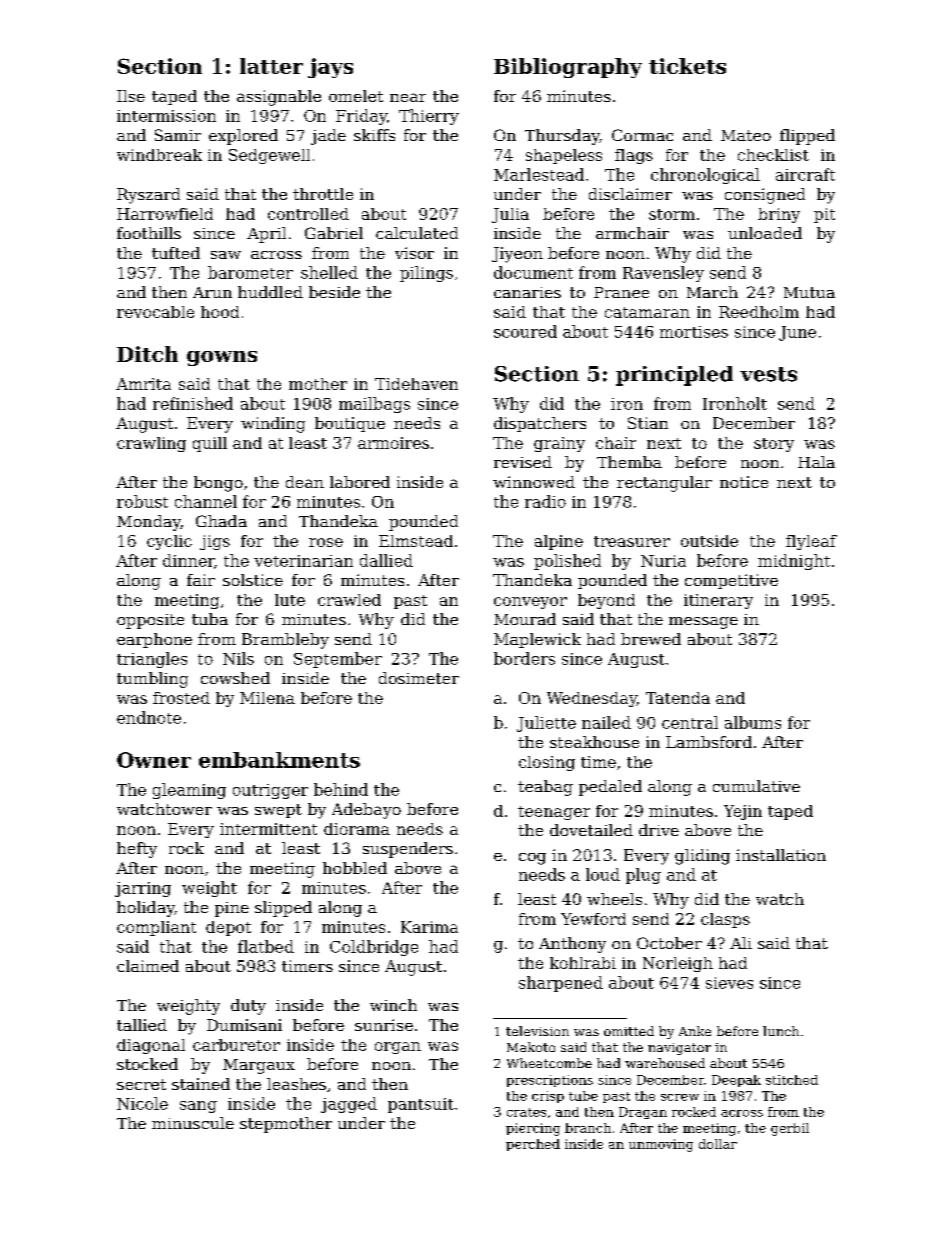  I want to click on notice, so click(744, 482).
